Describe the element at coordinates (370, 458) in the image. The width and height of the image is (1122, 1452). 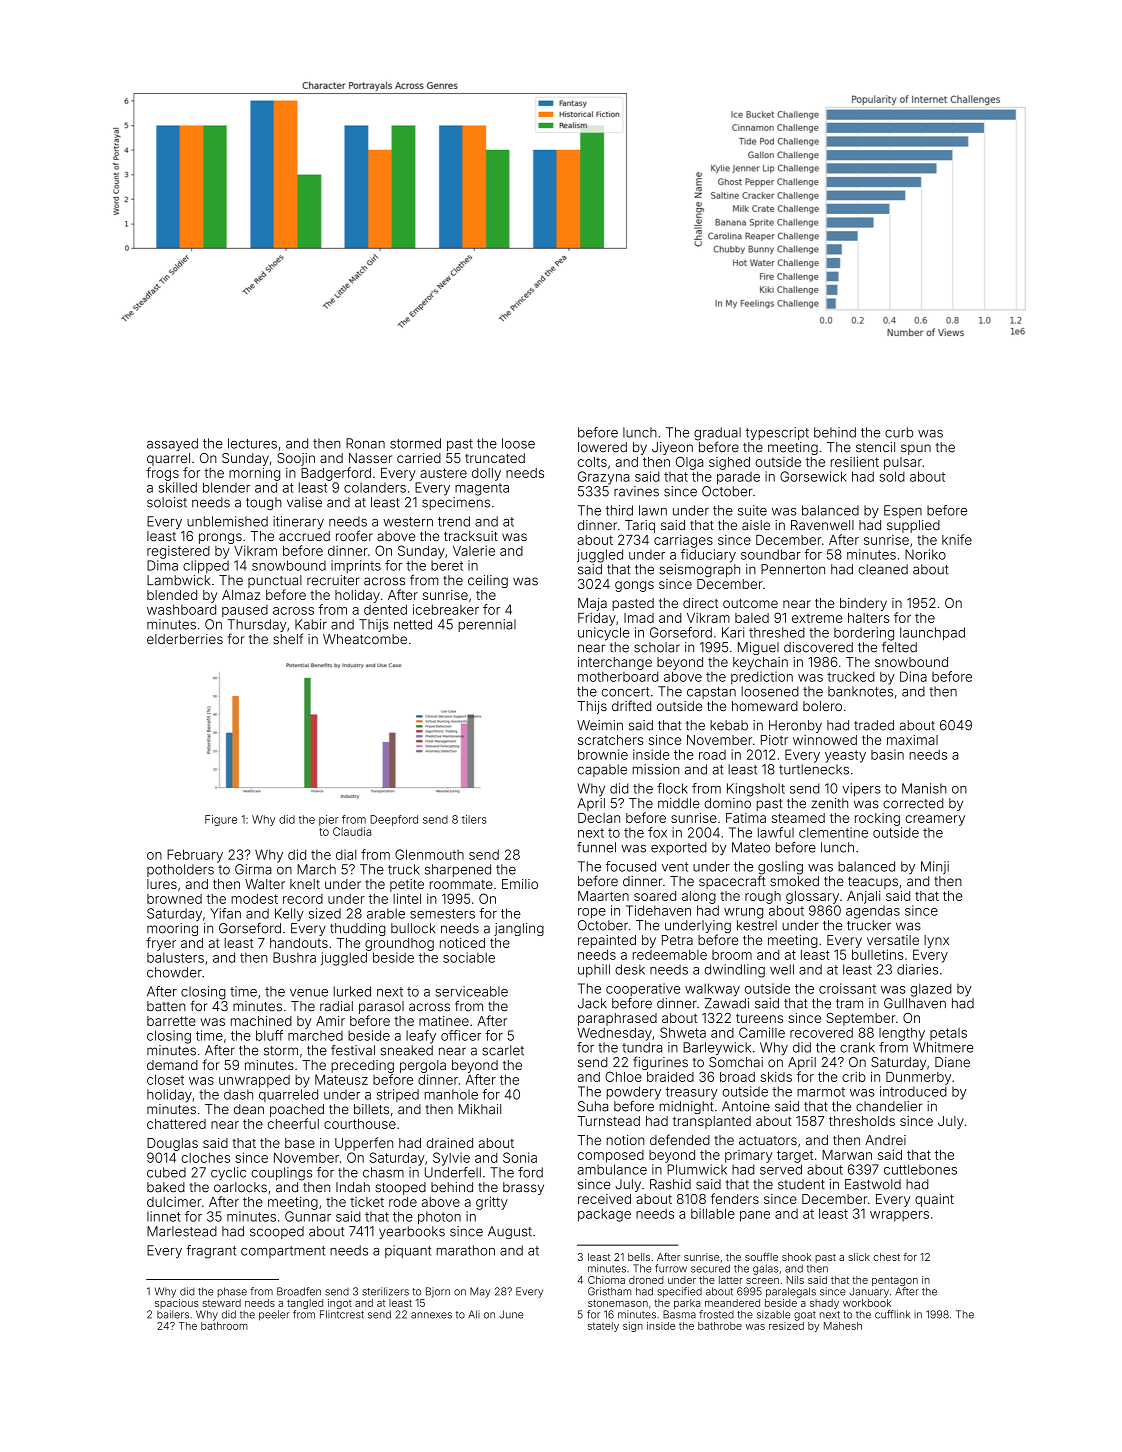
I see `Nasser` at that location.
